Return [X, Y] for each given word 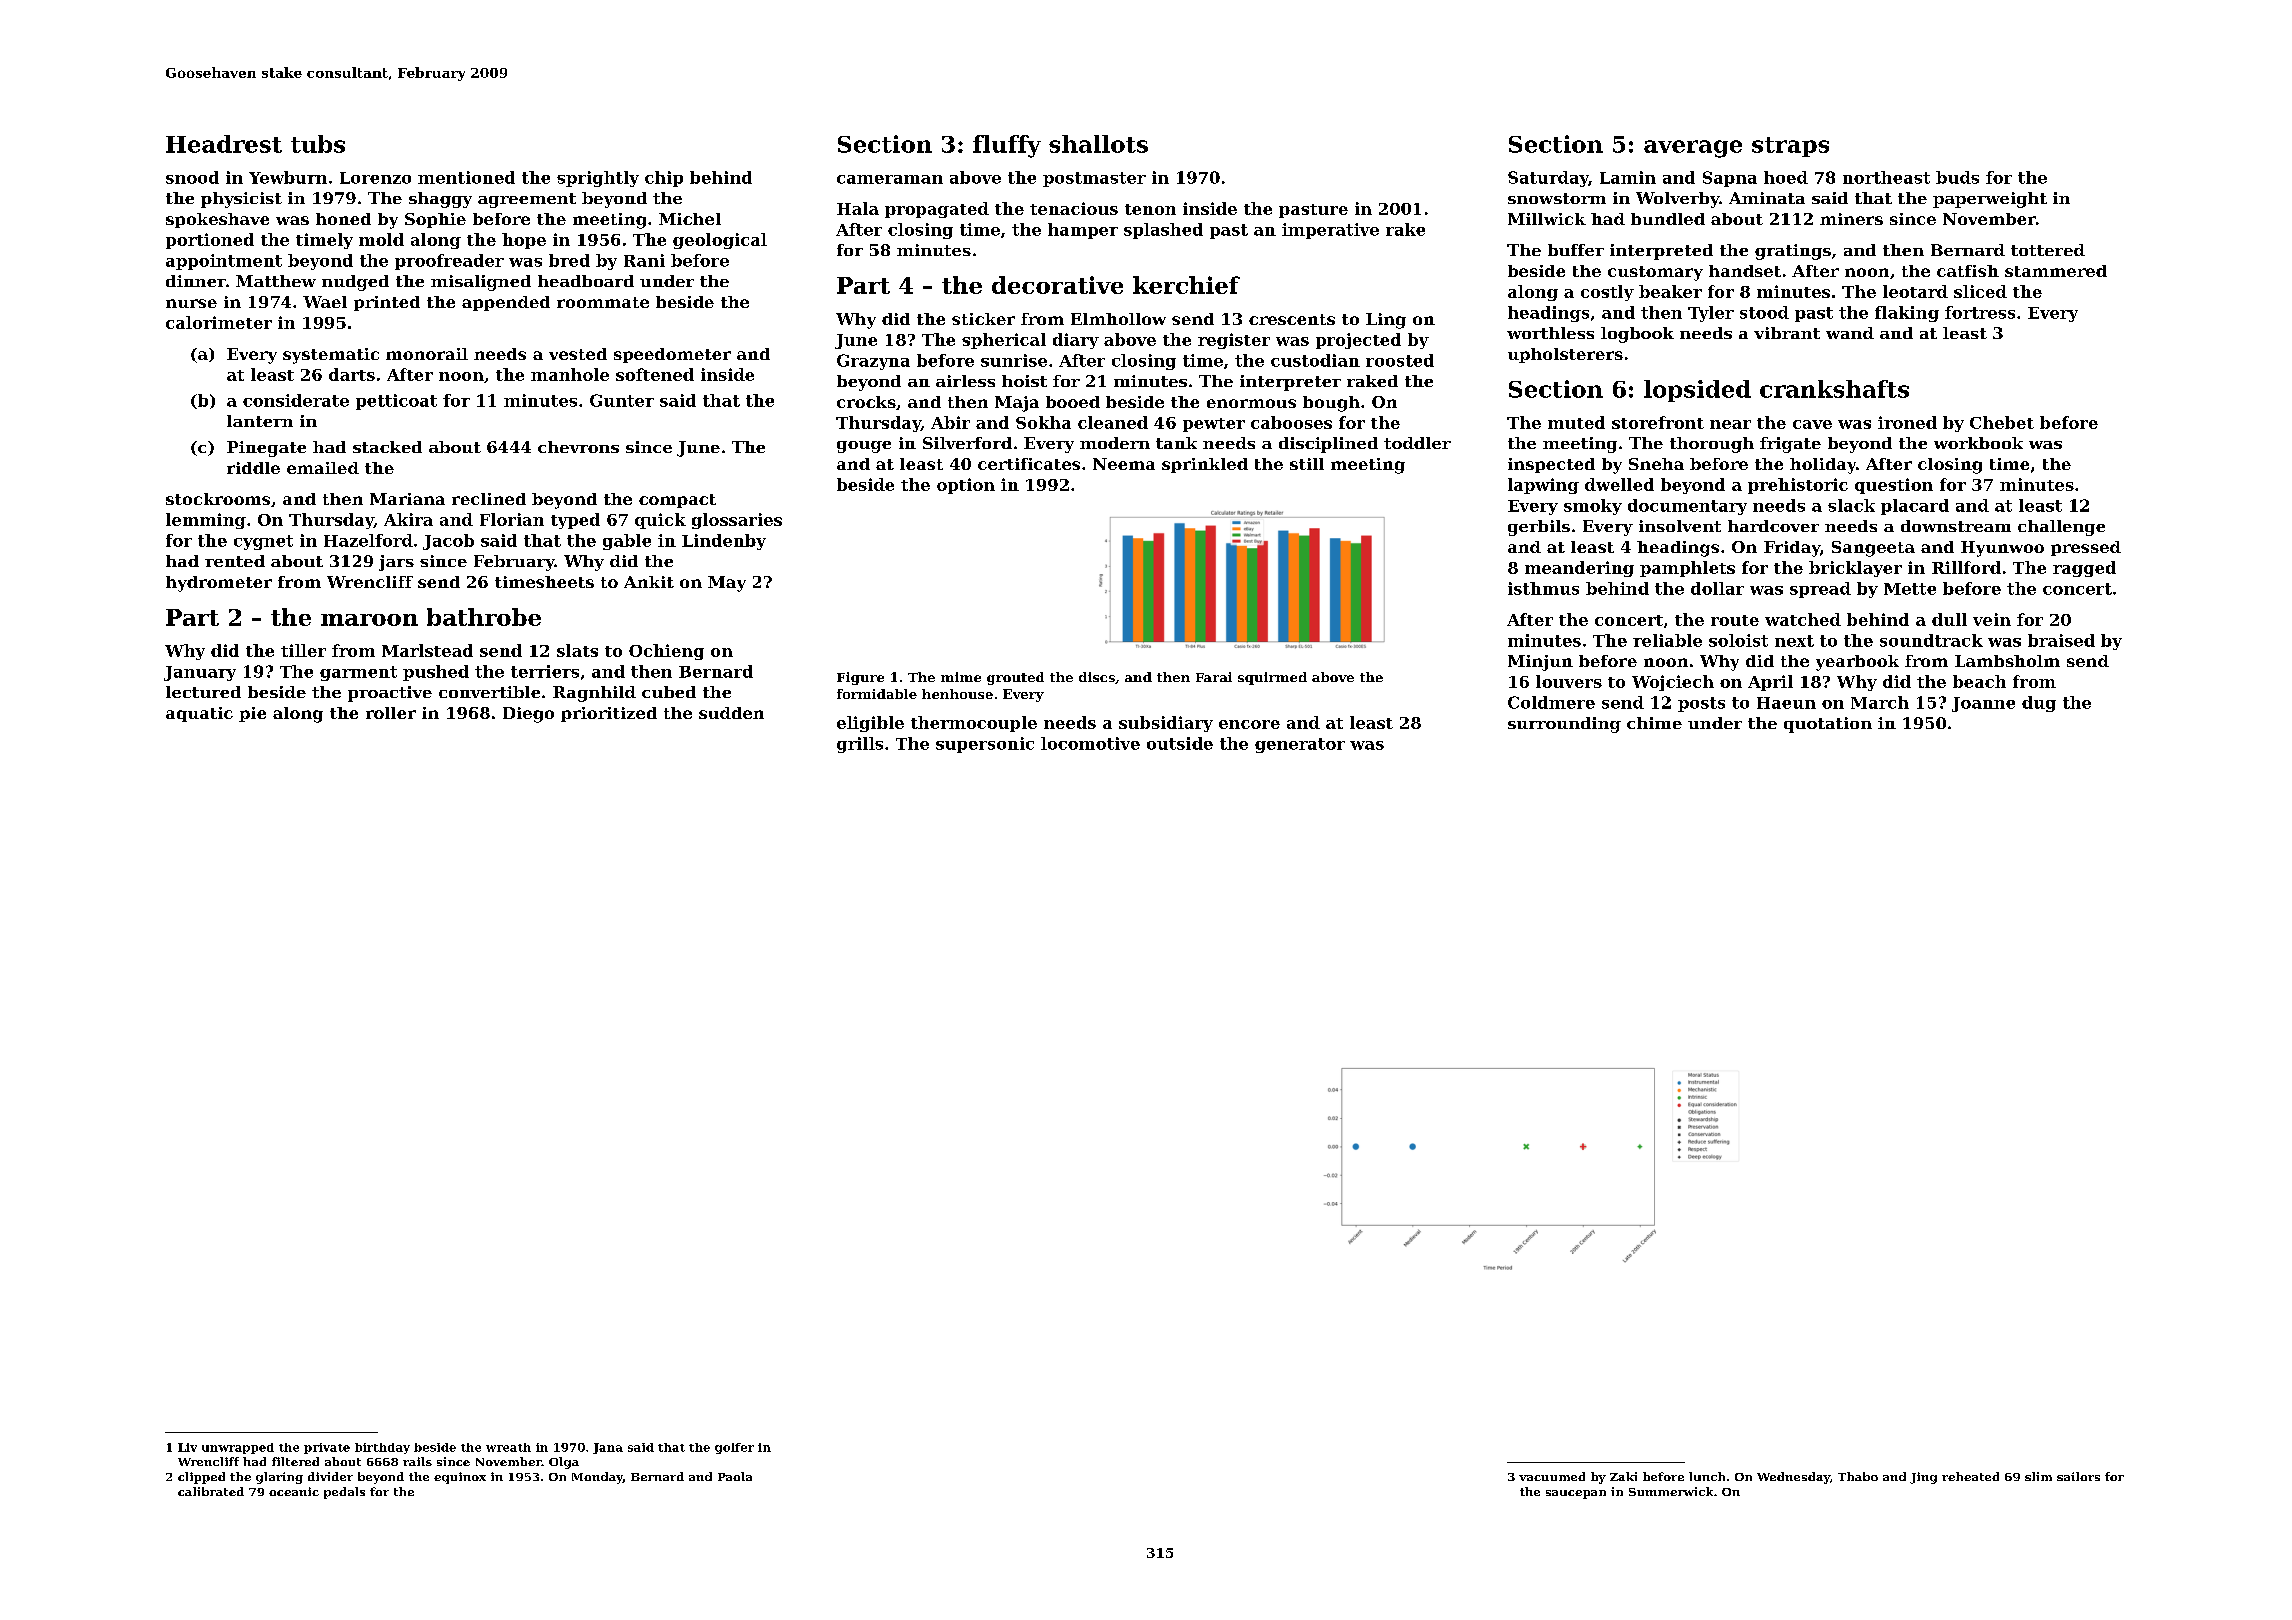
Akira [408, 519]
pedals [344, 1493]
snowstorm [1557, 198]
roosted [1400, 360]
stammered [2056, 271]
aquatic [199, 714]
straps [1790, 147]
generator [1300, 745]
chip [664, 179]
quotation [1828, 725]
